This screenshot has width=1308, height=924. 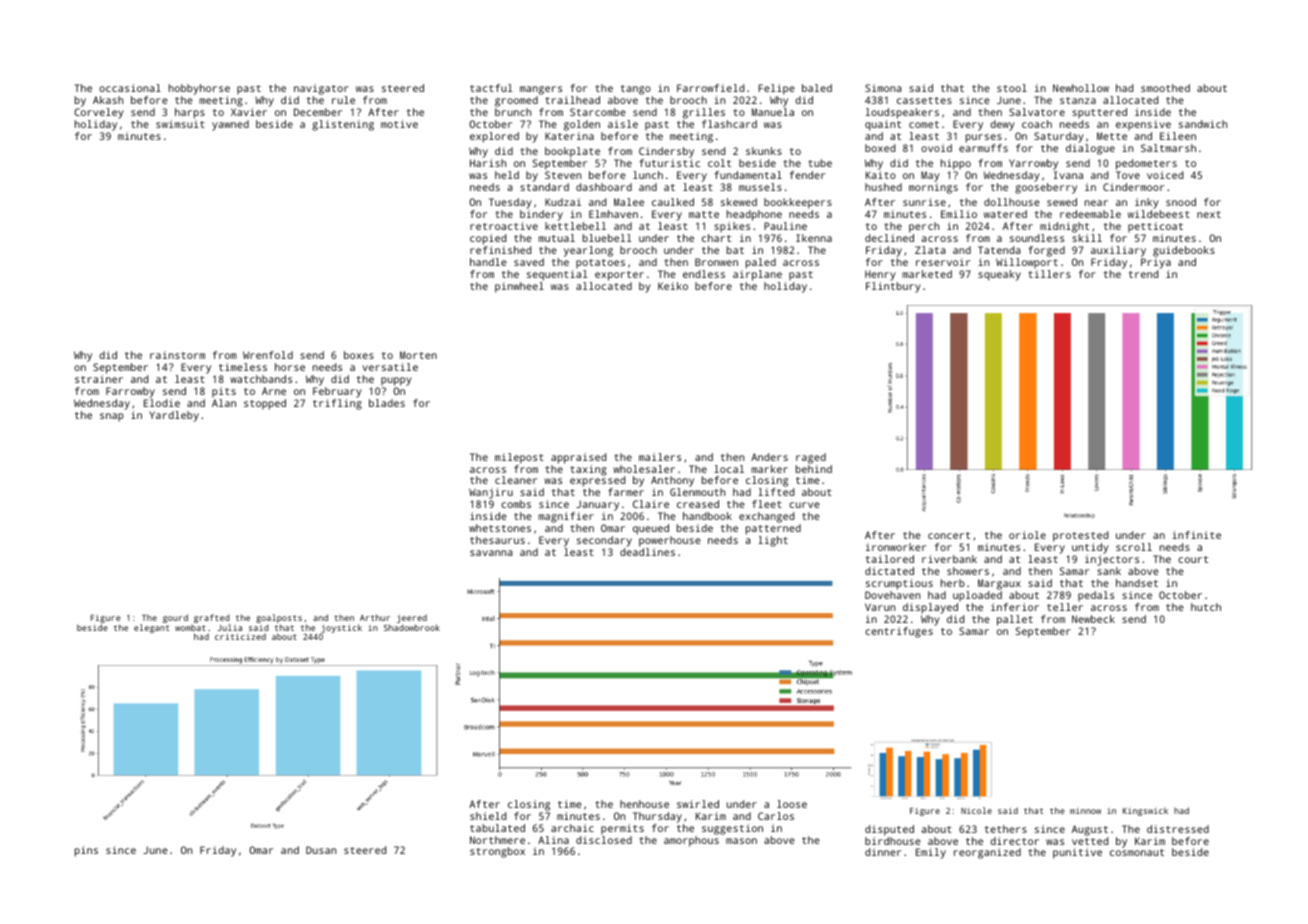 What do you see at coordinates (1206, 607) in the screenshot?
I see `hutch` at bounding box center [1206, 607].
